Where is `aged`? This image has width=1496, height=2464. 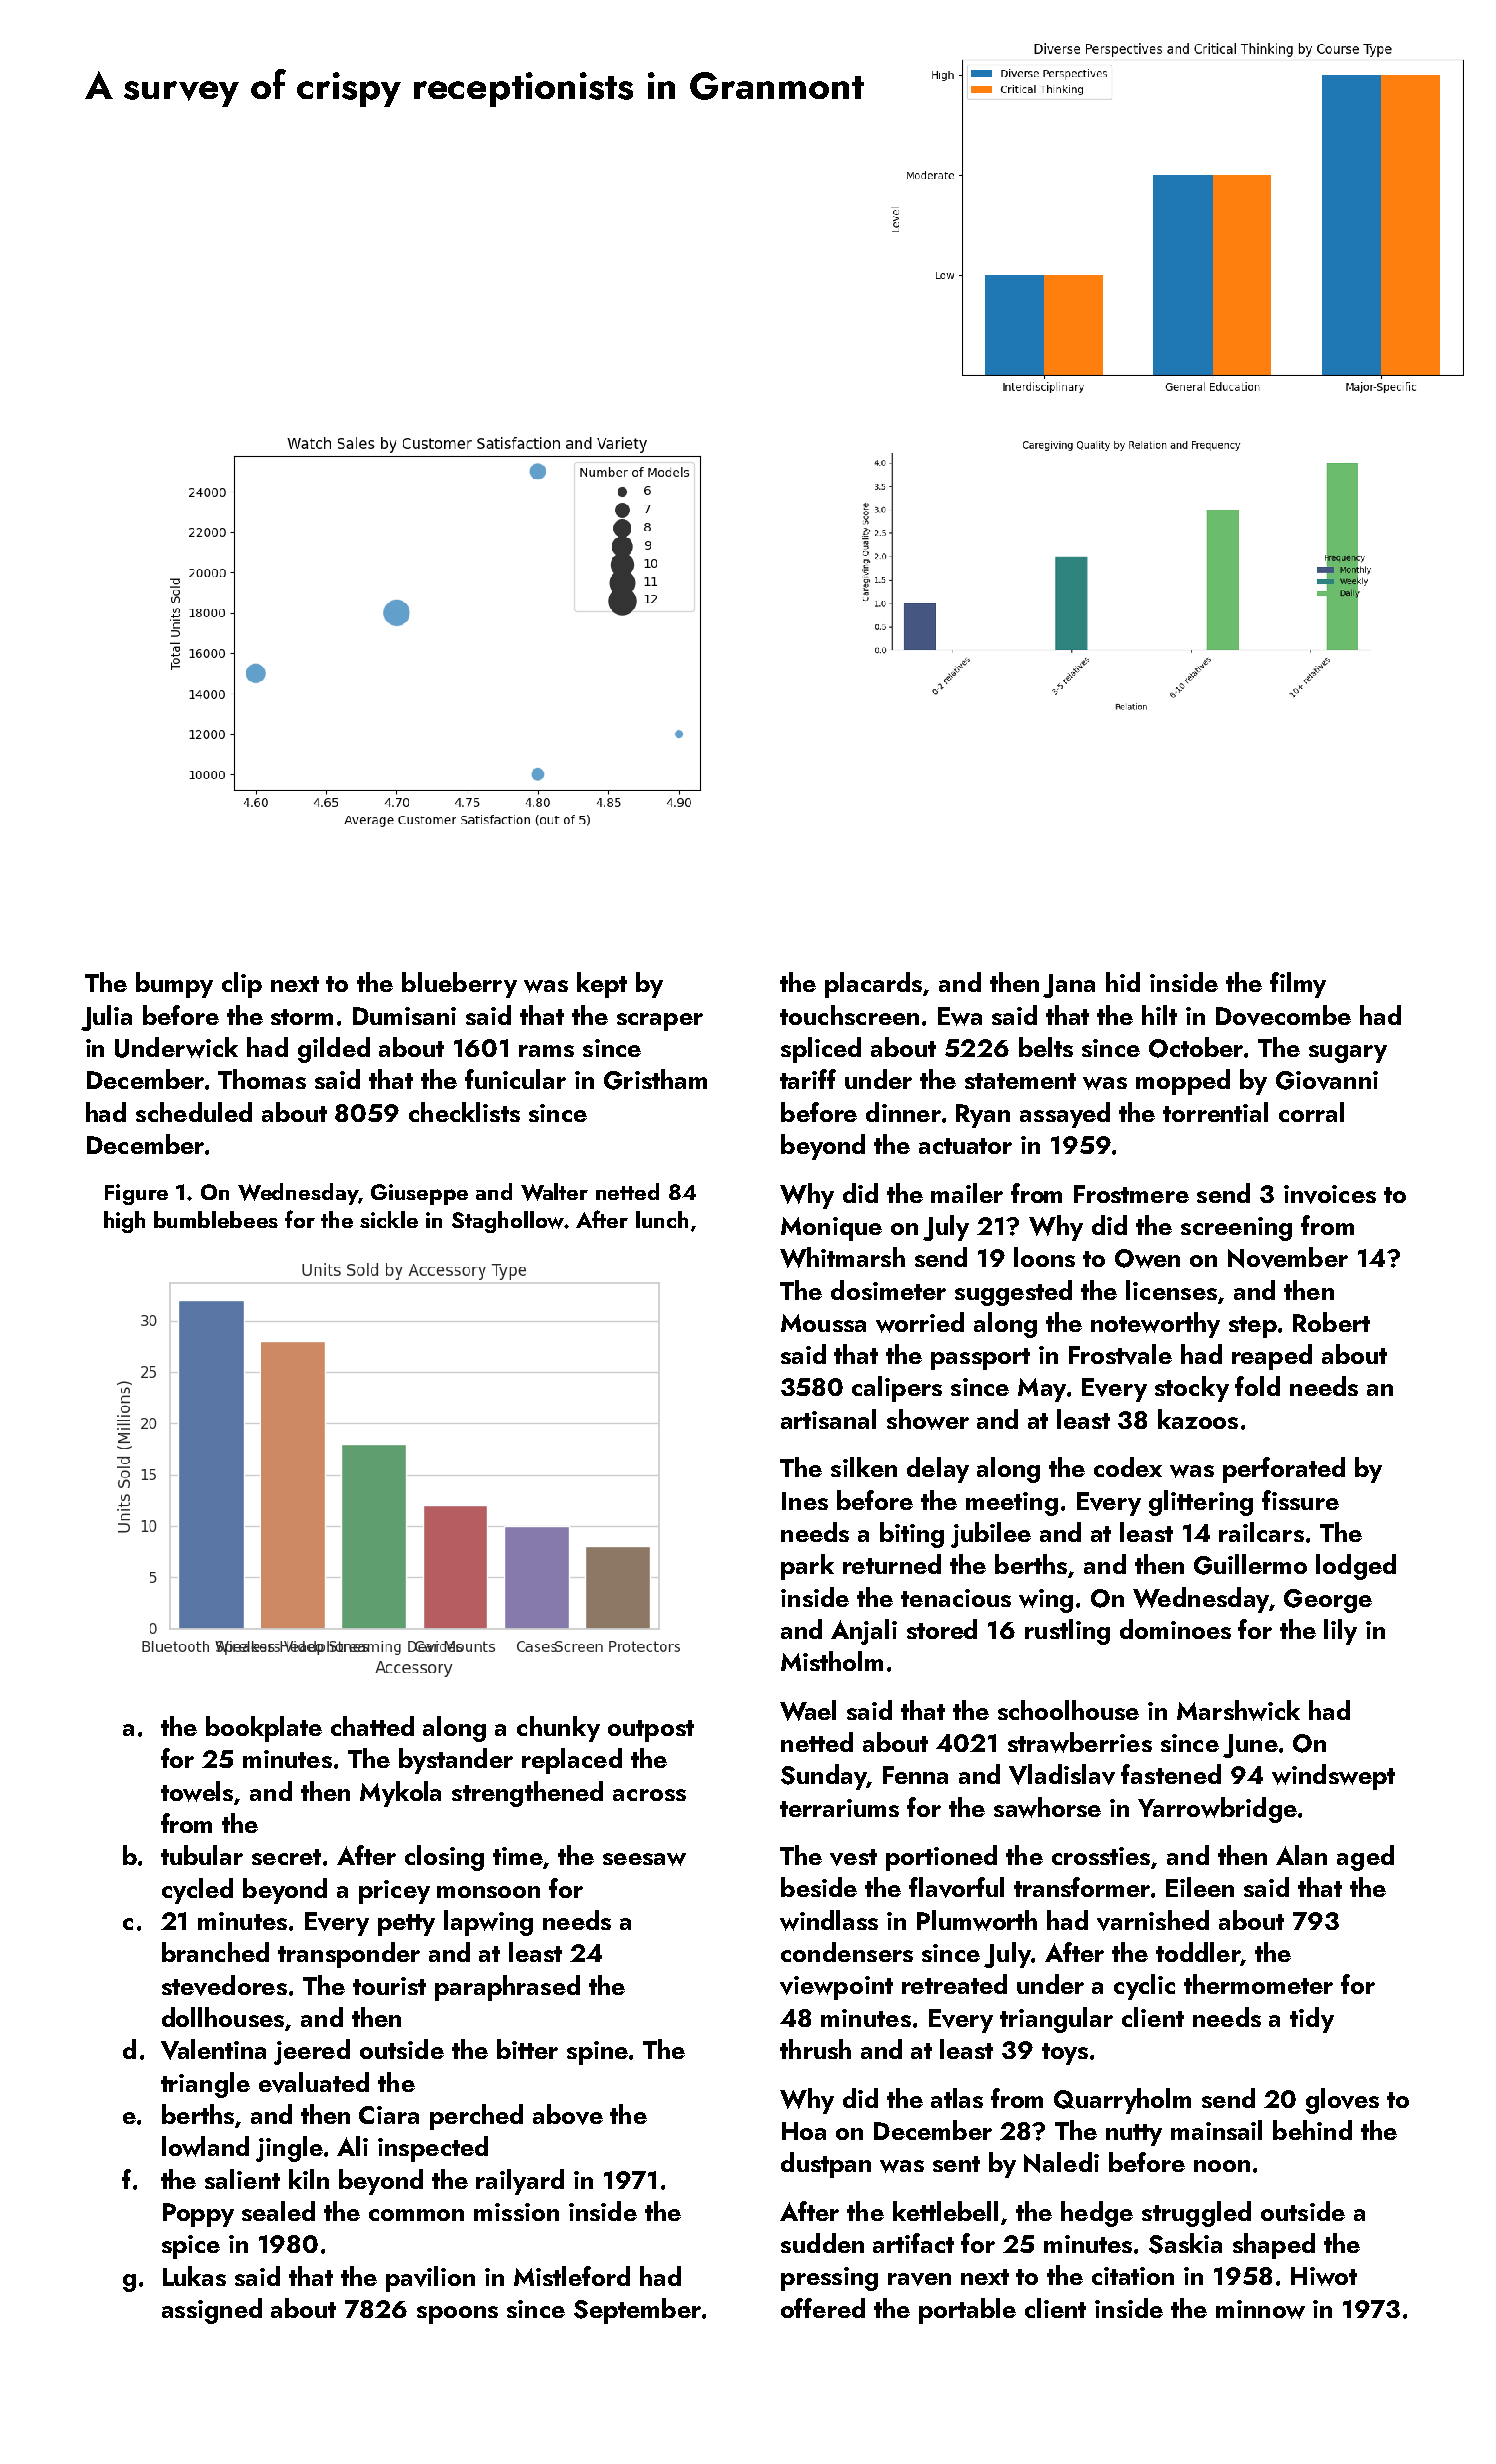
aged is located at coordinates (1365, 1858).
